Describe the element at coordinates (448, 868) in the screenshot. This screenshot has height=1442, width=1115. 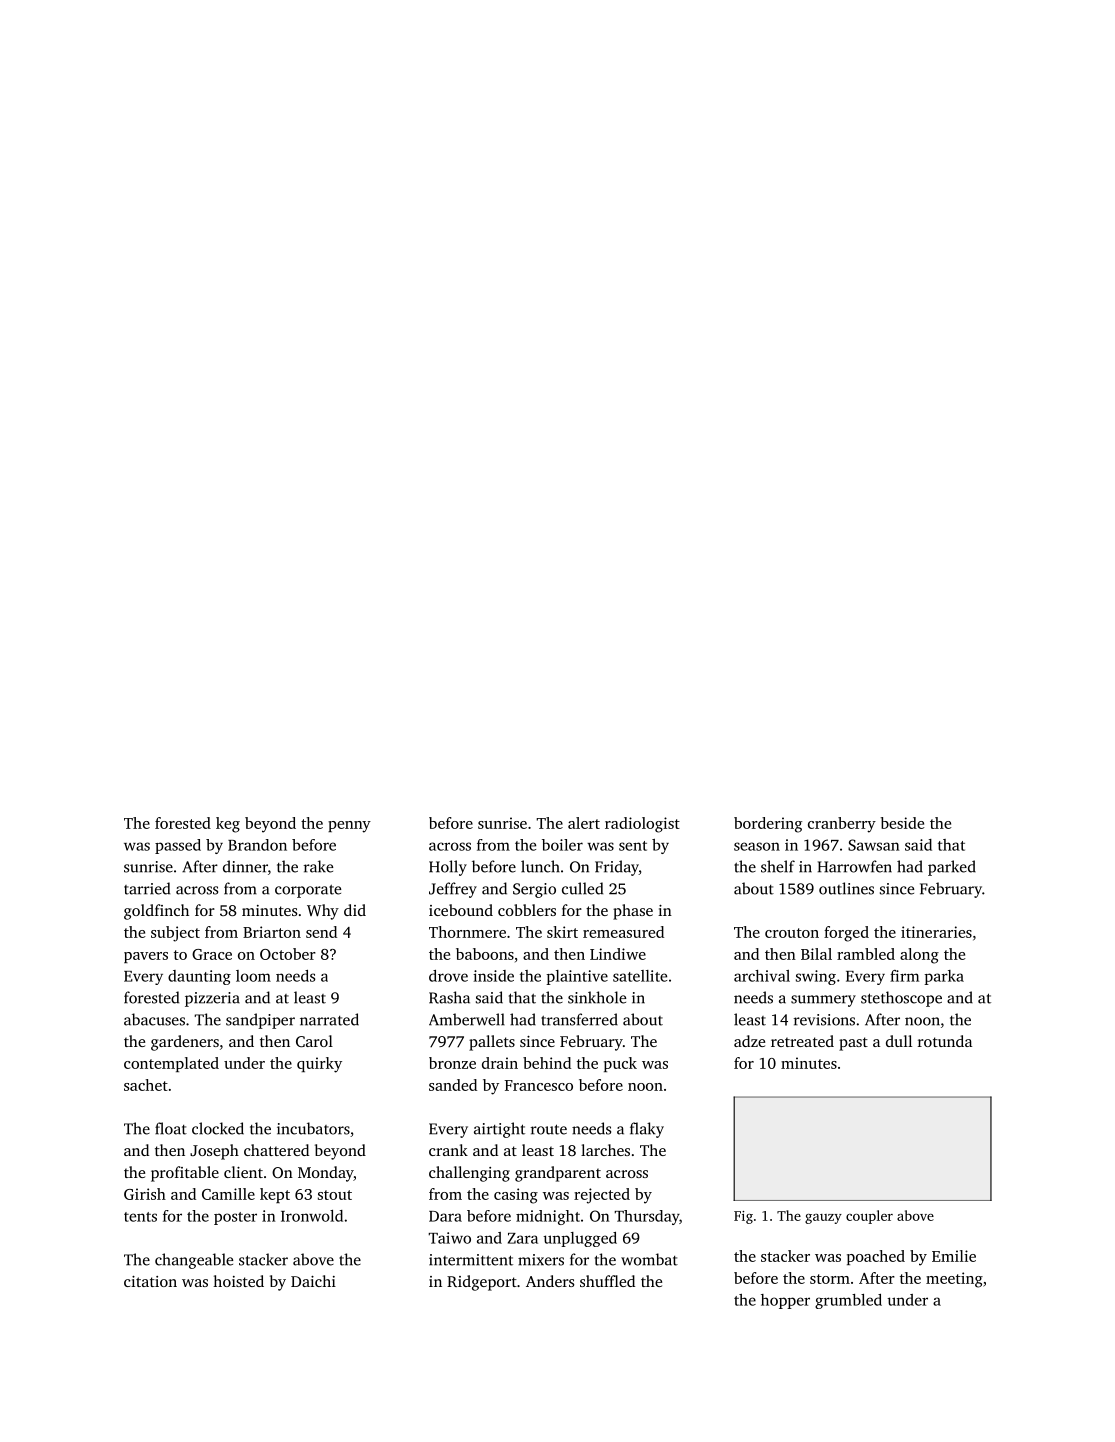
I see `Holly` at that location.
